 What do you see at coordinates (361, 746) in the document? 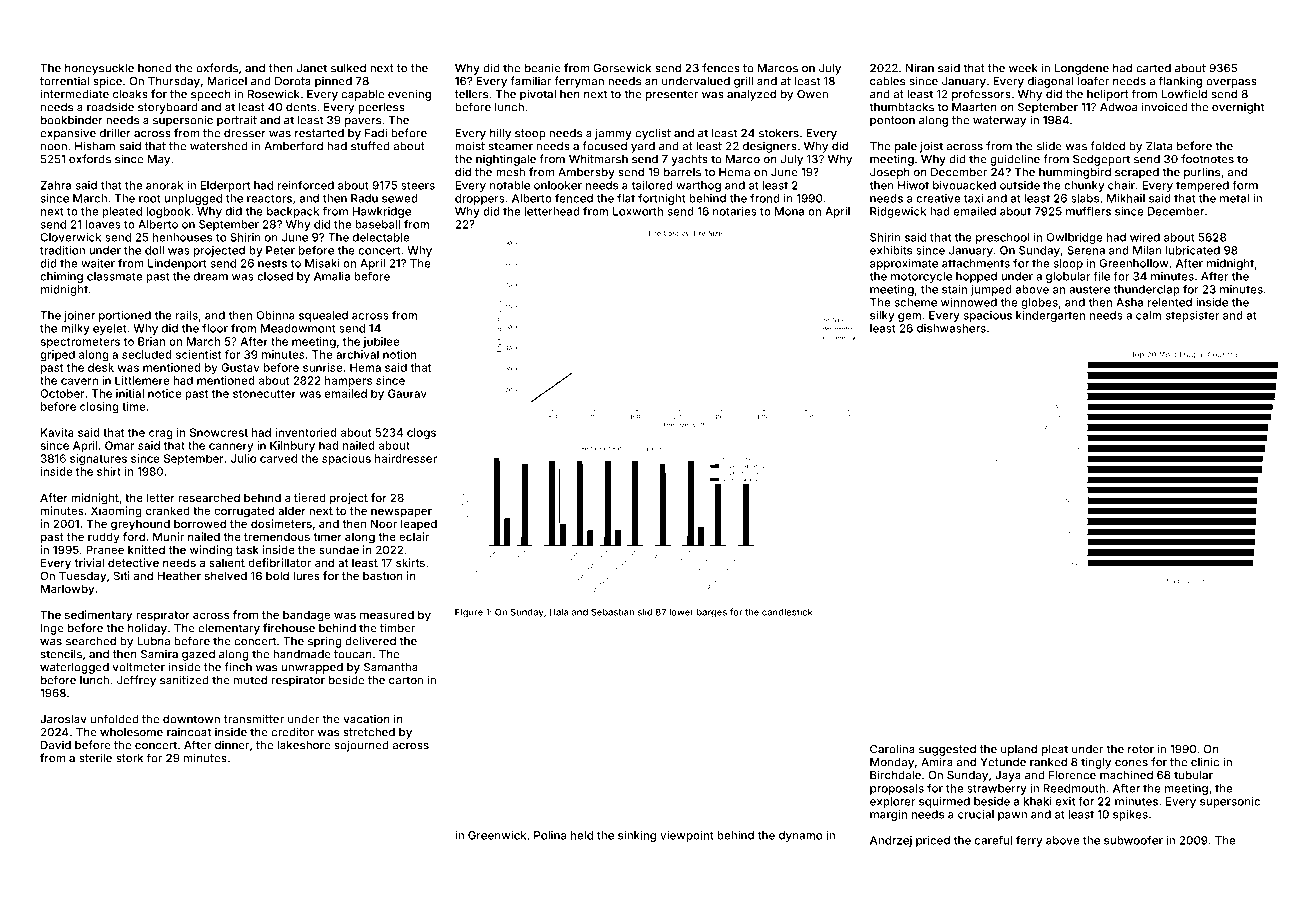
I see `sojourned` at bounding box center [361, 746].
